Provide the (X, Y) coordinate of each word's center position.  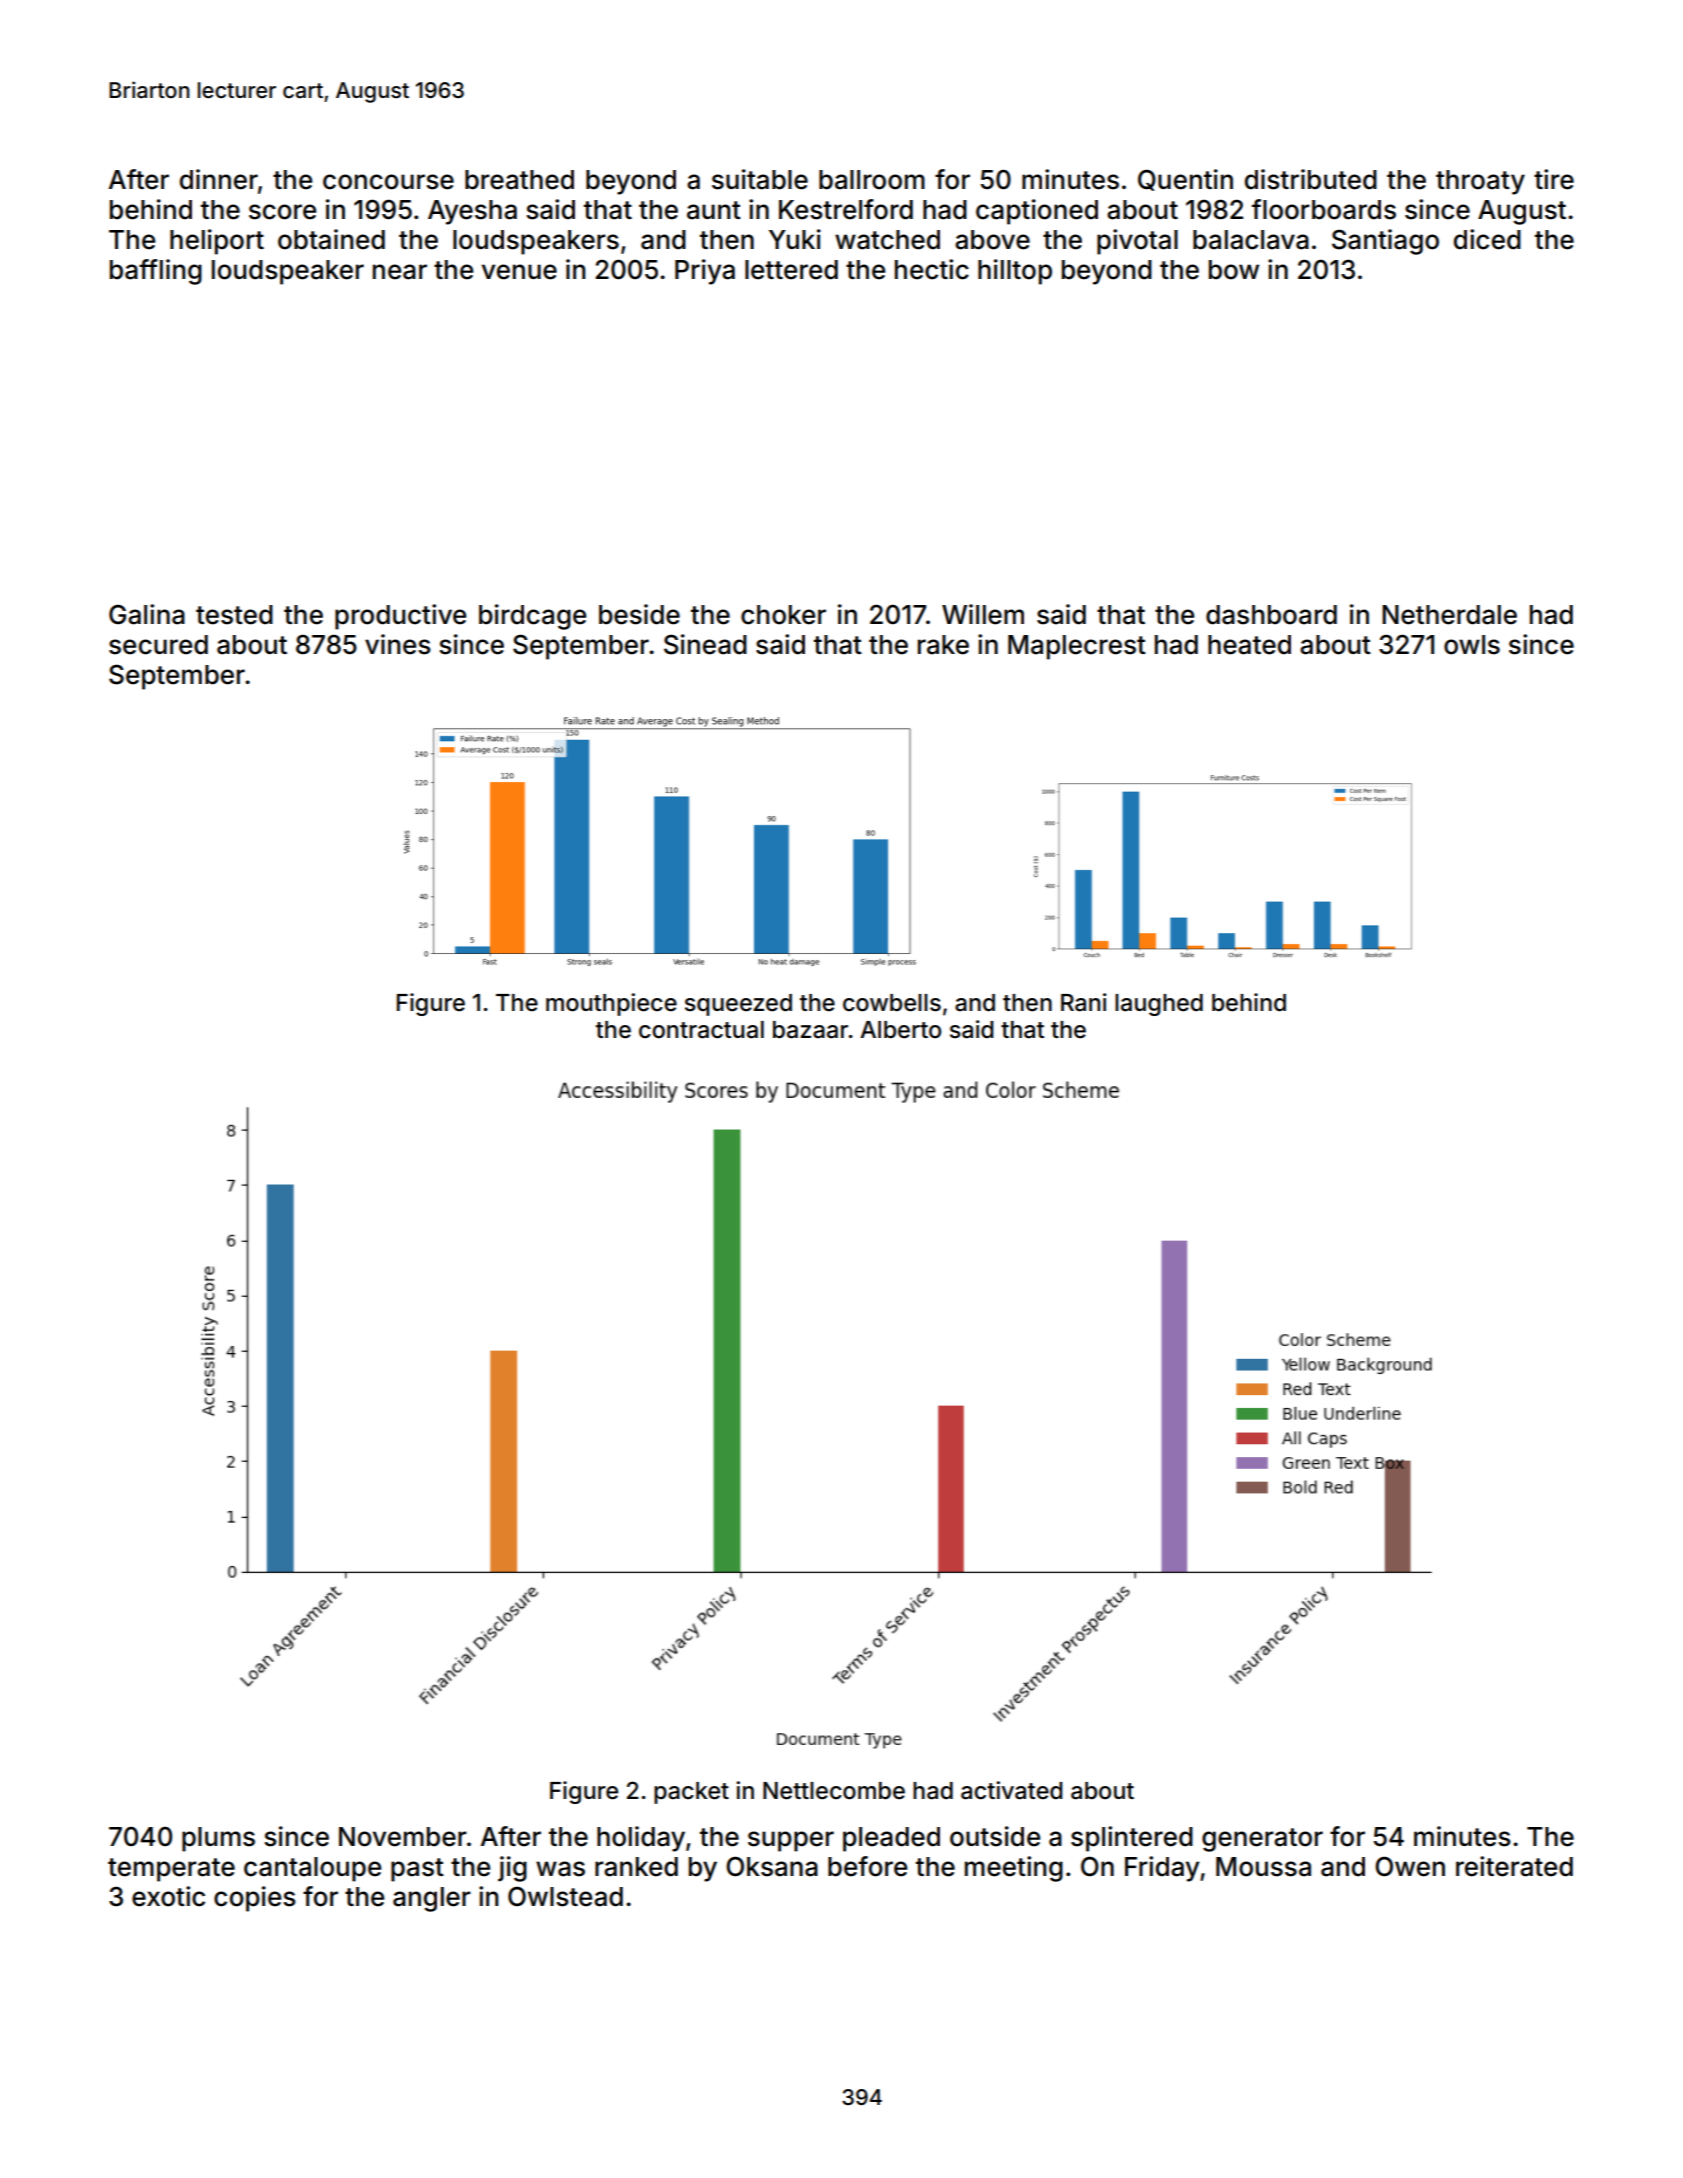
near (400, 272)
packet (691, 1793)
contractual (701, 1030)
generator (1262, 1840)
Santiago (1385, 242)
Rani (1084, 1002)
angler (432, 1899)
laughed (1159, 1005)
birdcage (532, 617)
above (992, 240)
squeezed (738, 1005)
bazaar (810, 1030)
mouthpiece (611, 1004)
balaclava (1251, 240)
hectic (932, 269)
